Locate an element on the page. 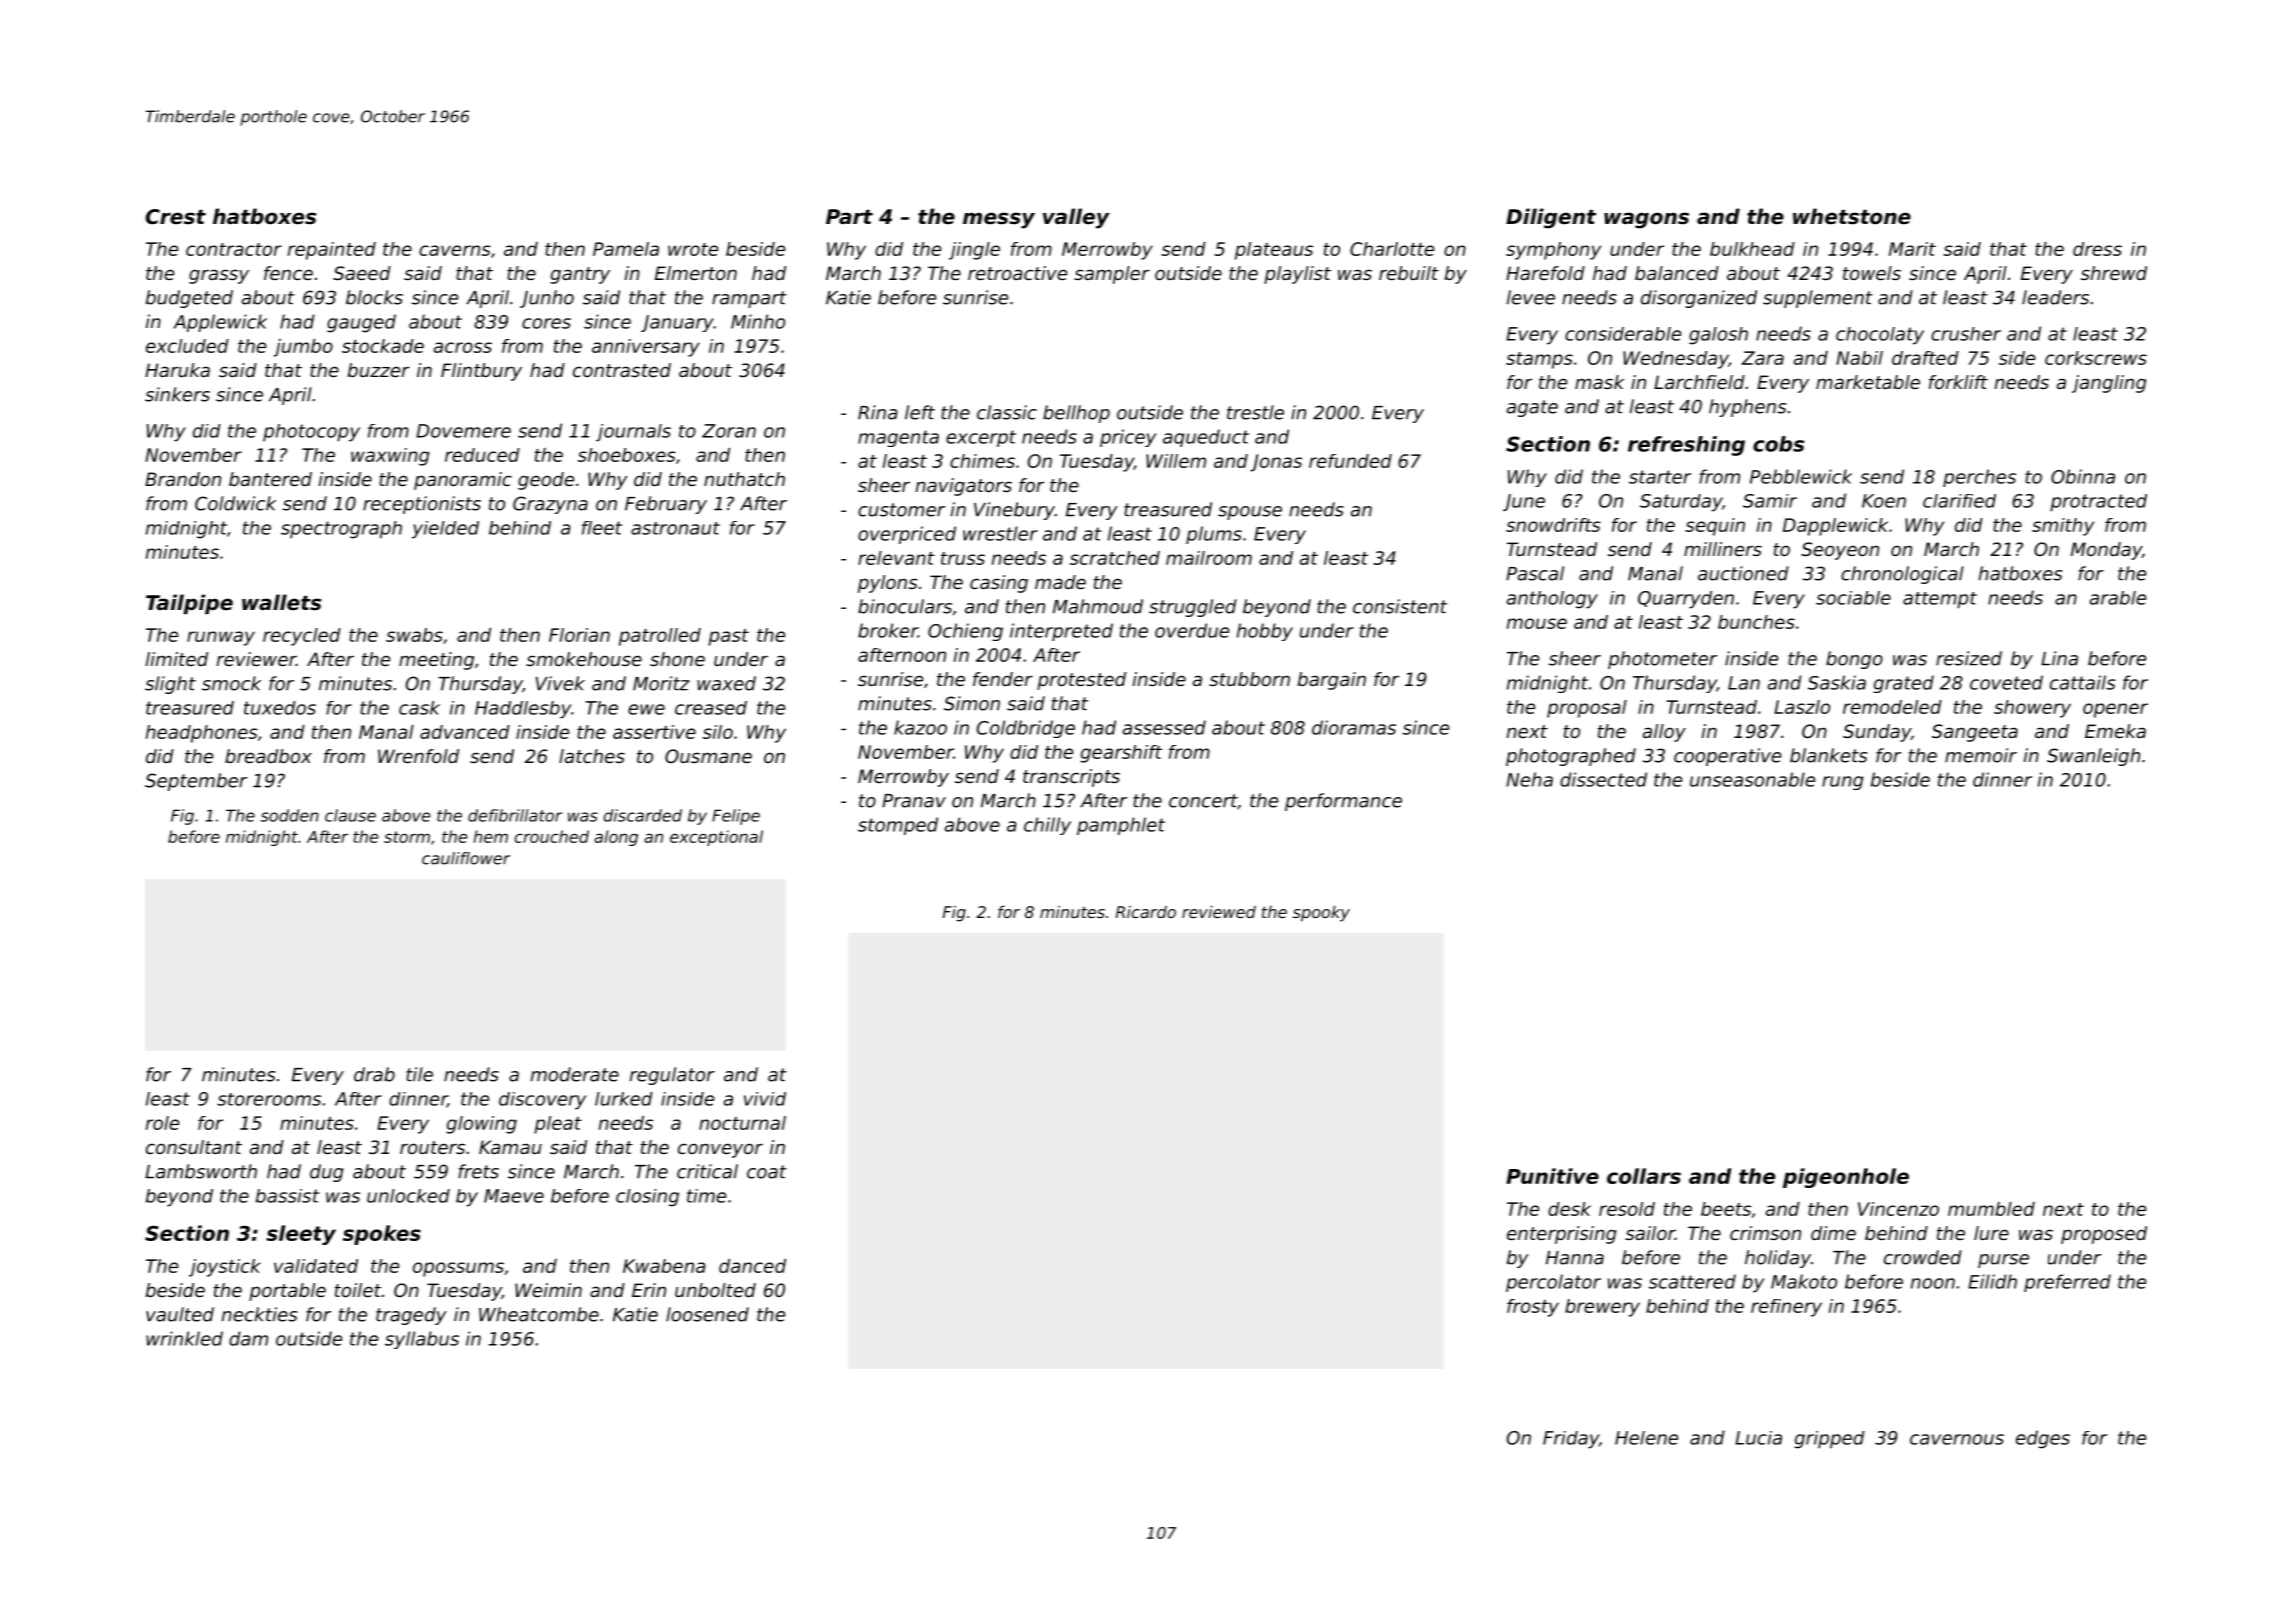 The width and height of the image is (2292, 1620). opener is located at coordinates (2115, 710).
